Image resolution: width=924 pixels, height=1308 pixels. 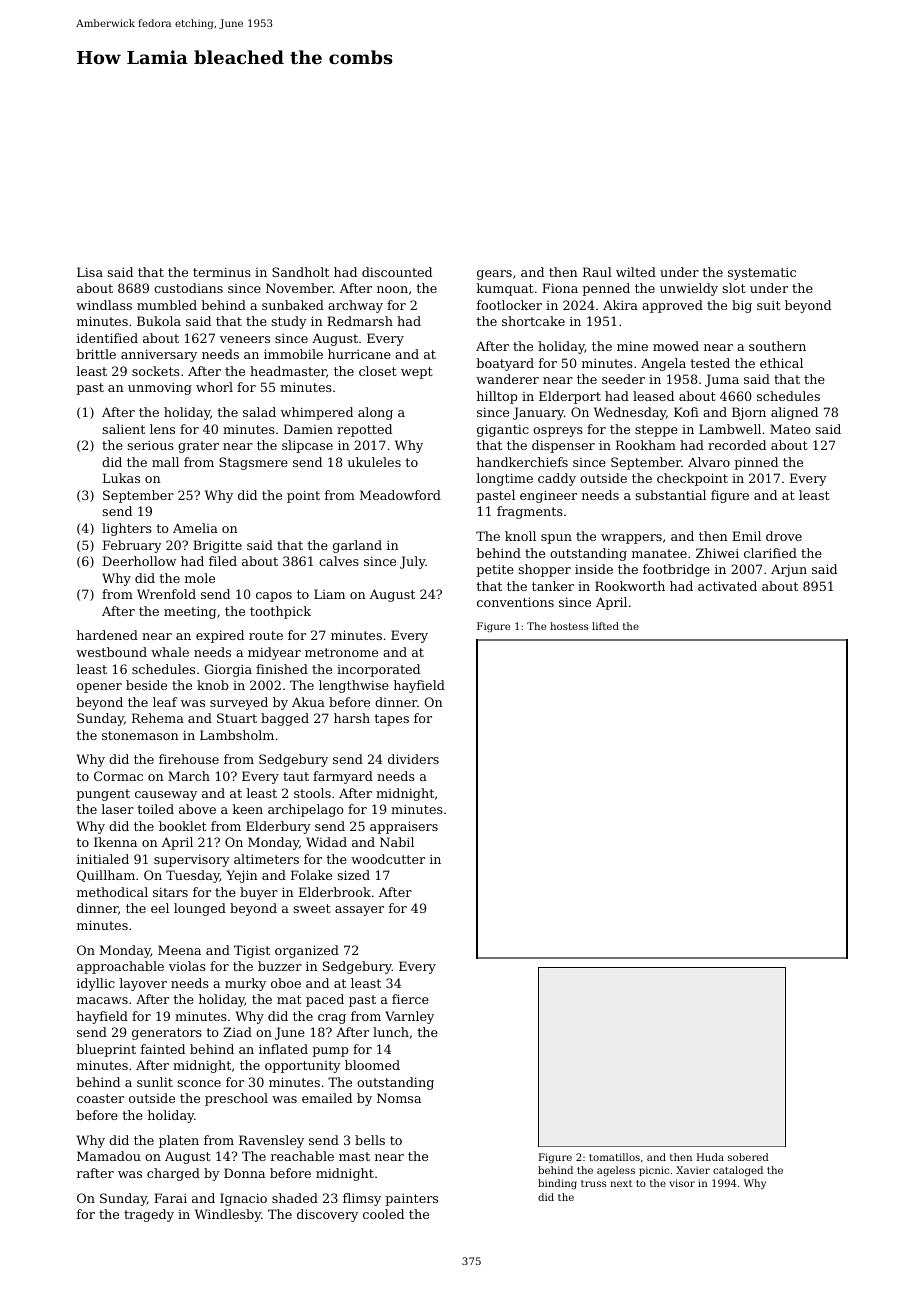 What do you see at coordinates (494, 275) in the document?
I see `gears` at bounding box center [494, 275].
